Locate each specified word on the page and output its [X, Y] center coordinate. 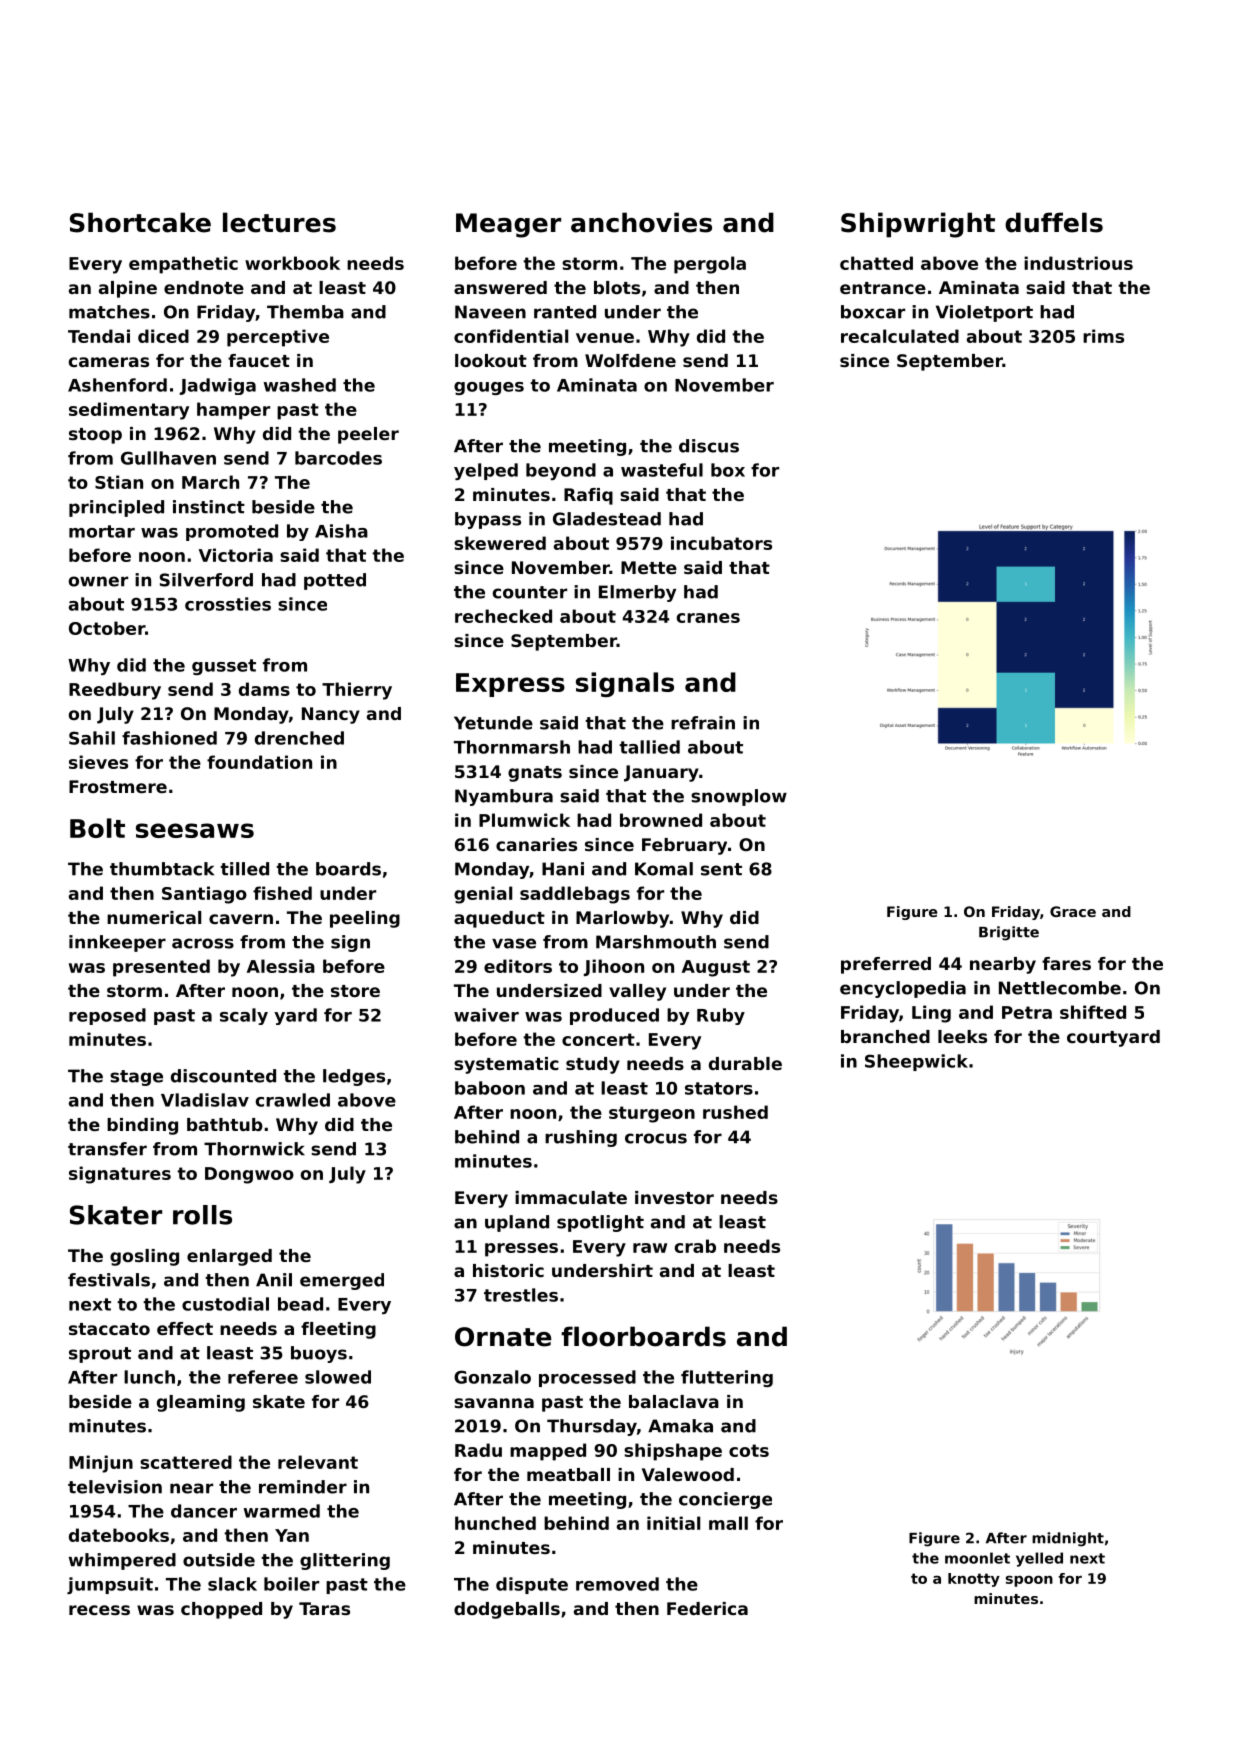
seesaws [195, 830]
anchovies [641, 222]
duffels [1054, 222]
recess [99, 1610]
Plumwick [524, 820]
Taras [324, 1608]
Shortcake [140, 222]
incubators [721, 543]
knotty [974, 1580]
